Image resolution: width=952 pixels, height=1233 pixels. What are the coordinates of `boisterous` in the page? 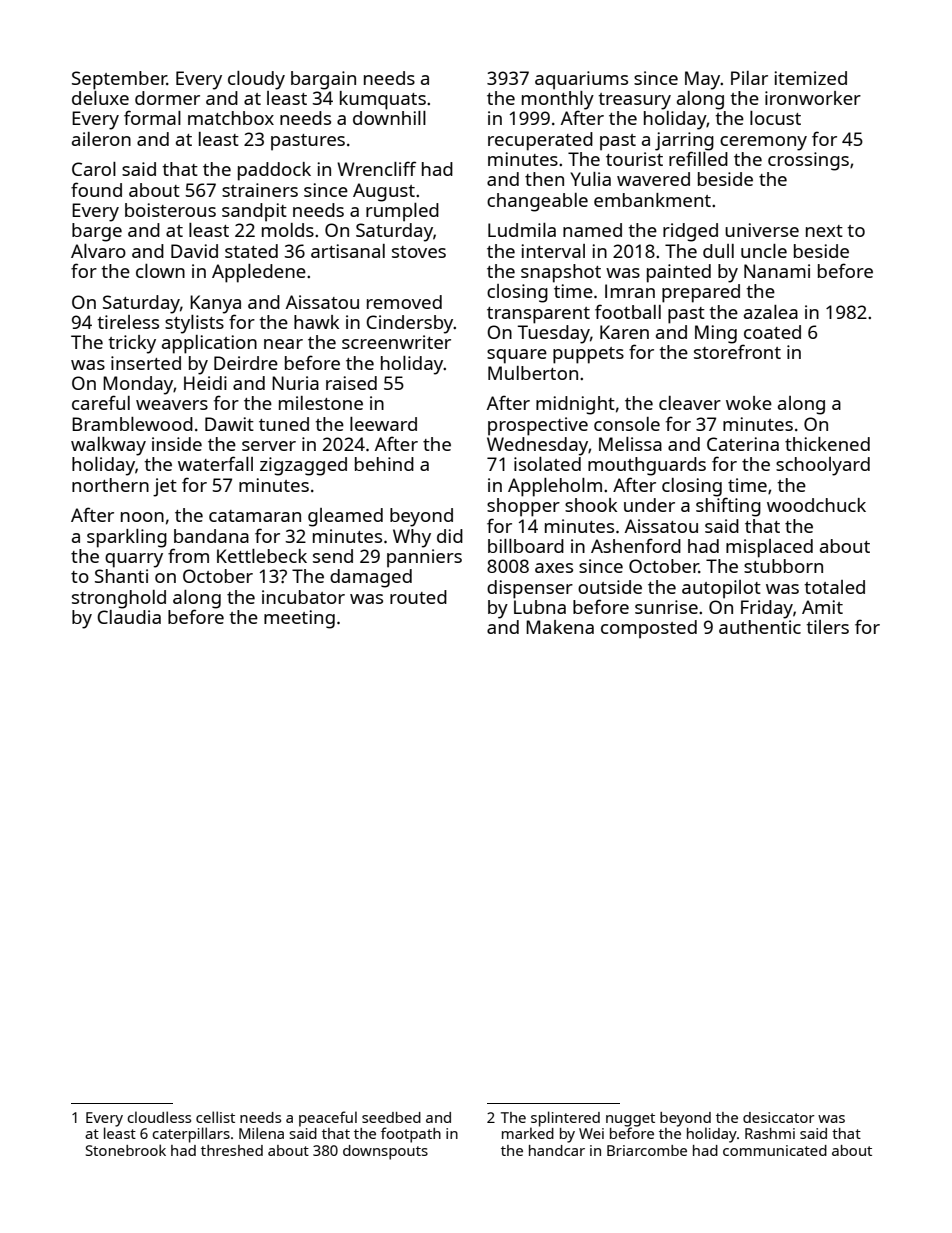 It's located at (170, 210).
